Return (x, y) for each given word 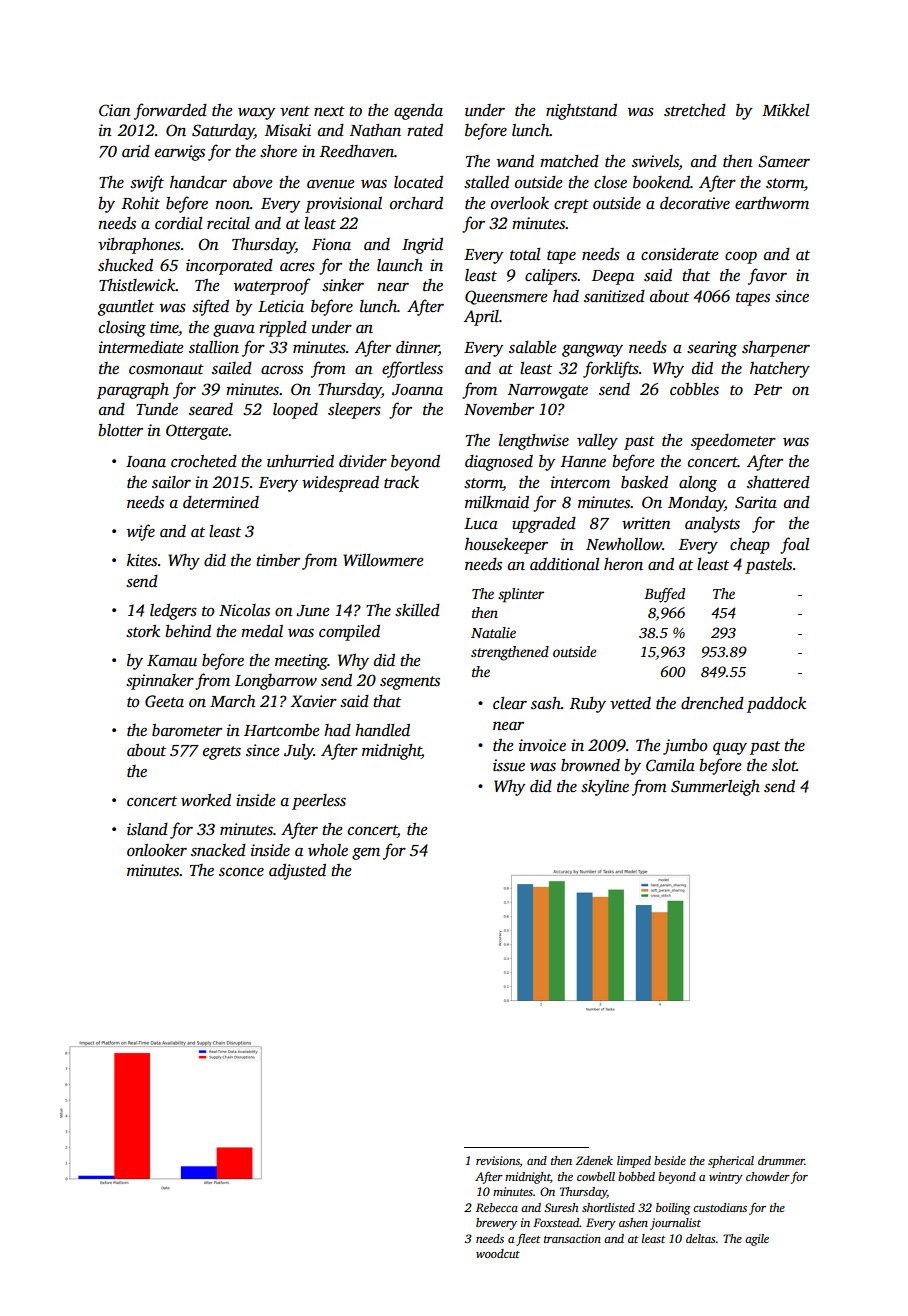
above (253, 182)
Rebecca (497, 1207)
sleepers (354, 411)
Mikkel (786, 110)
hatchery (780, 370)
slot (784, 765)
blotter (120, 430)
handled (382, 730)
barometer (187, 730)
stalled (486, 182)
